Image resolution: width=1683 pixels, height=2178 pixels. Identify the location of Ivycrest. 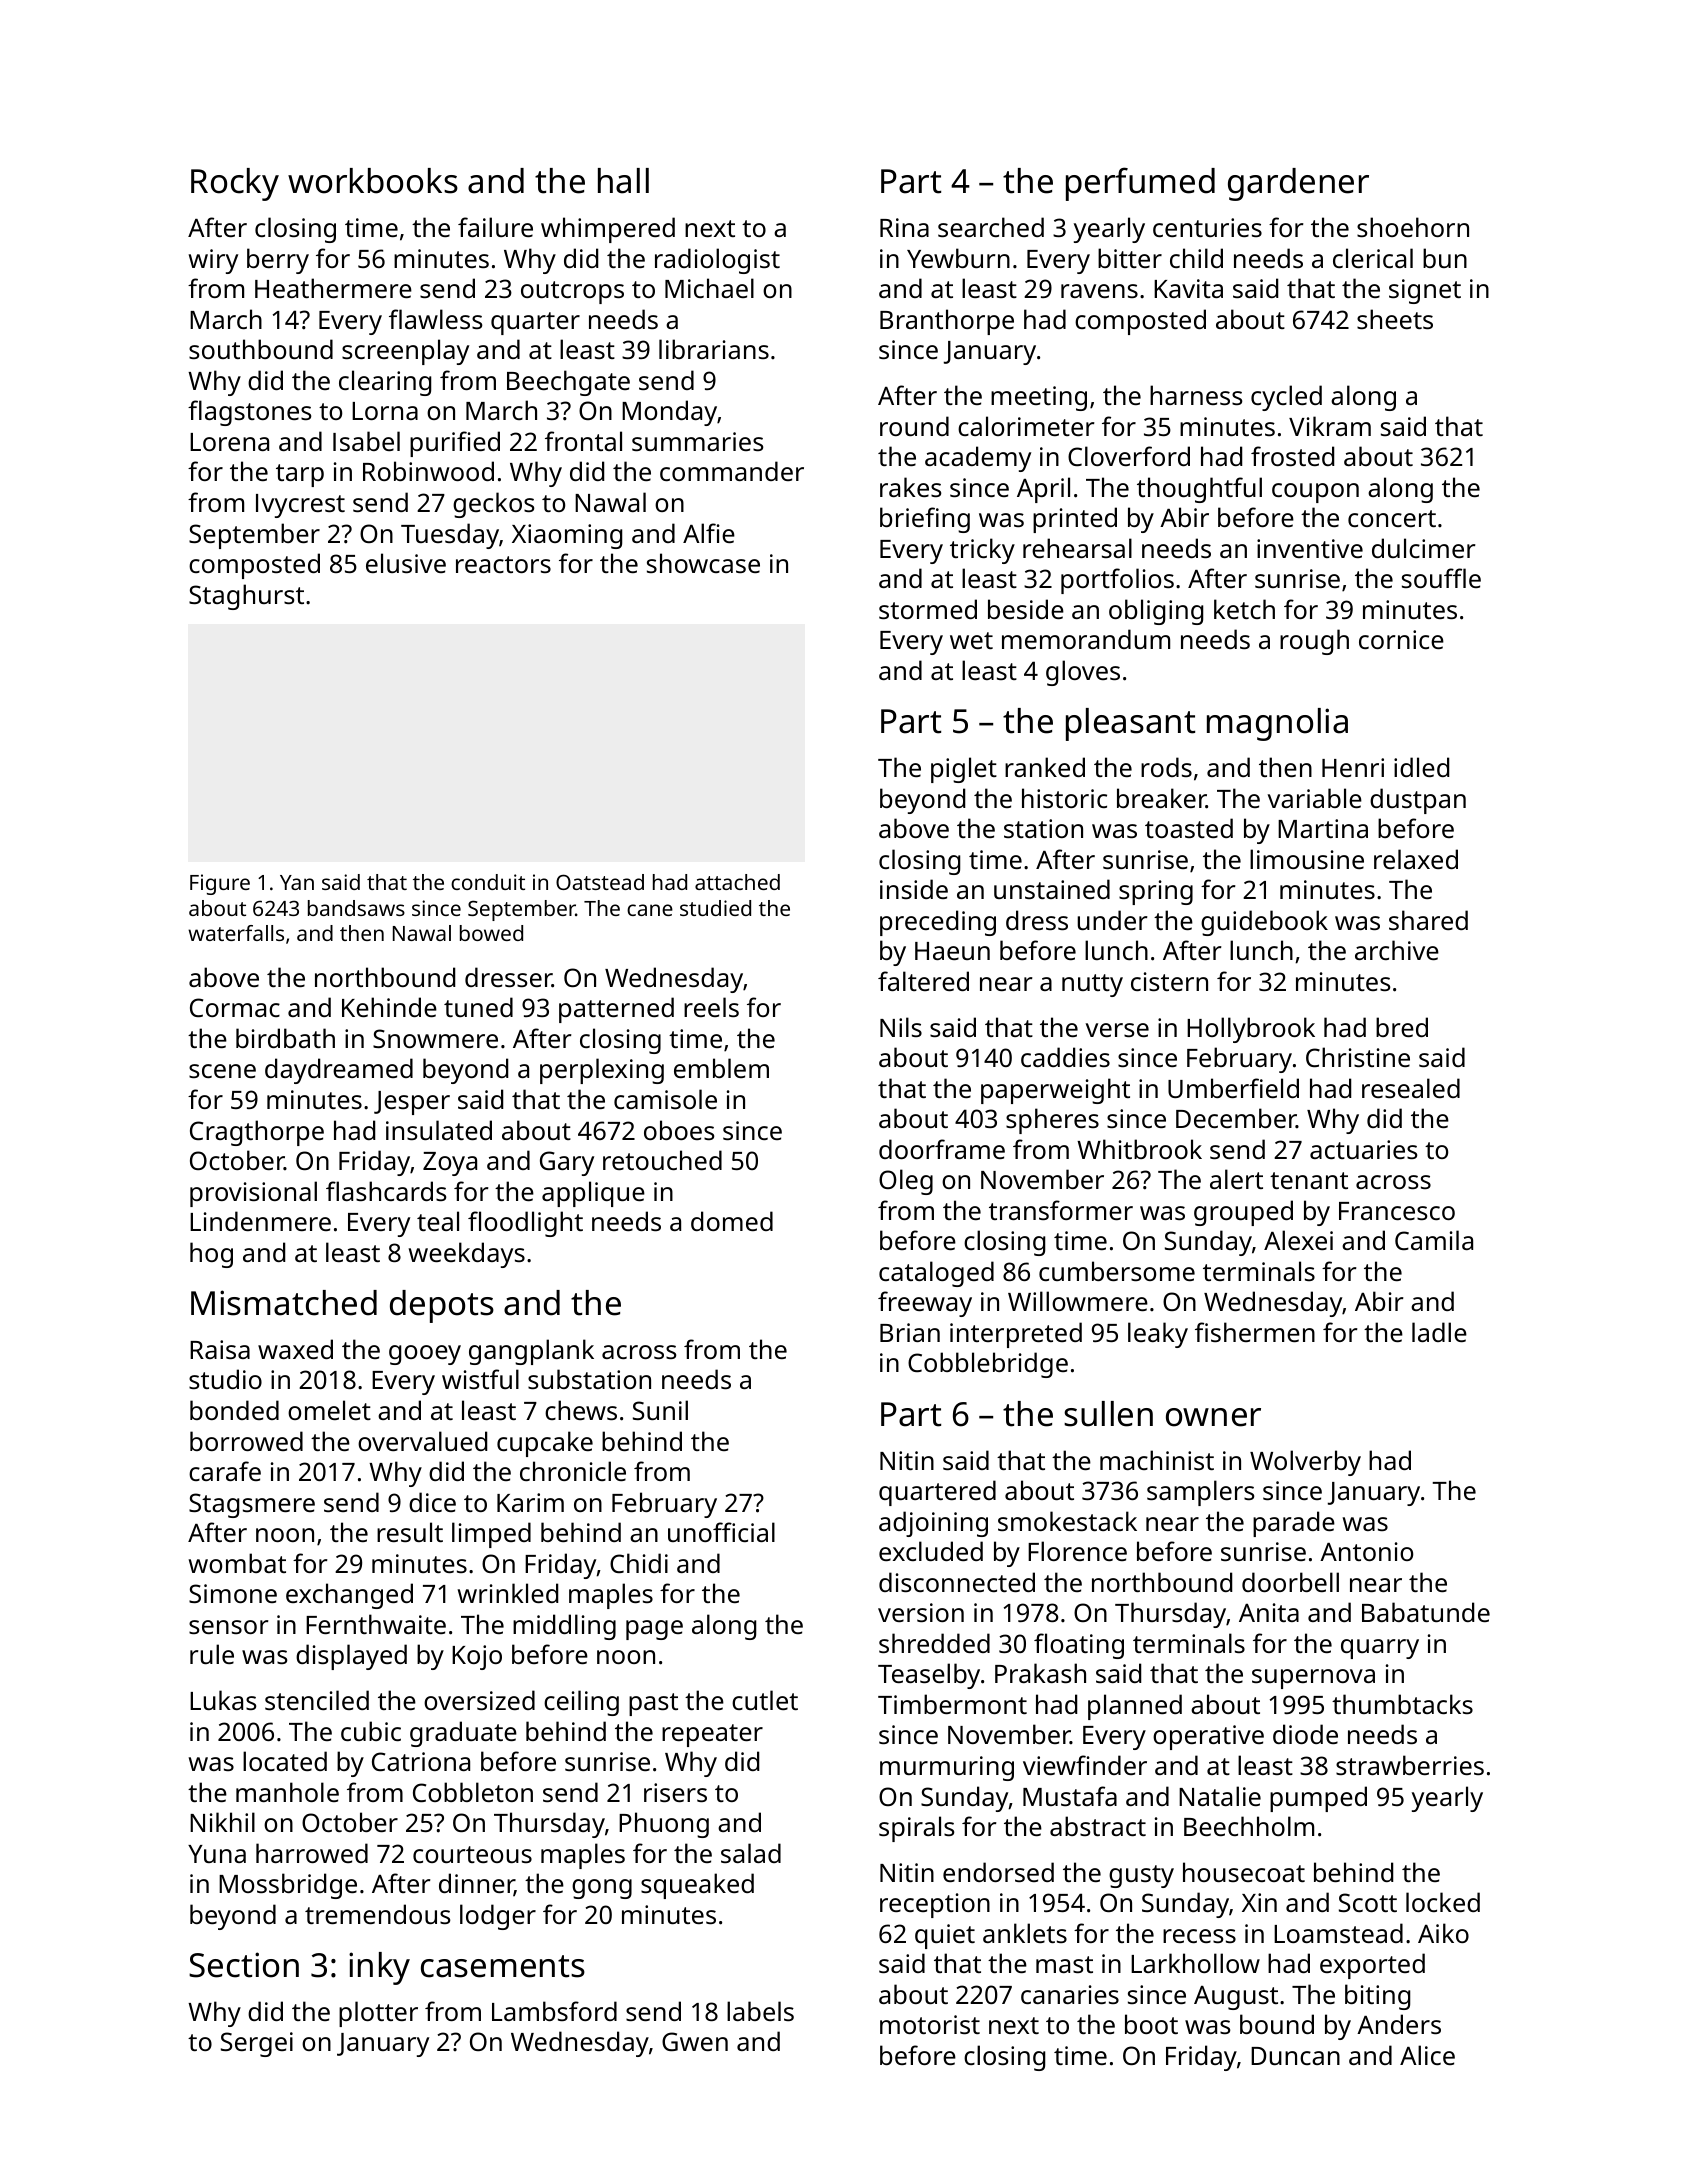
(300, 506).
